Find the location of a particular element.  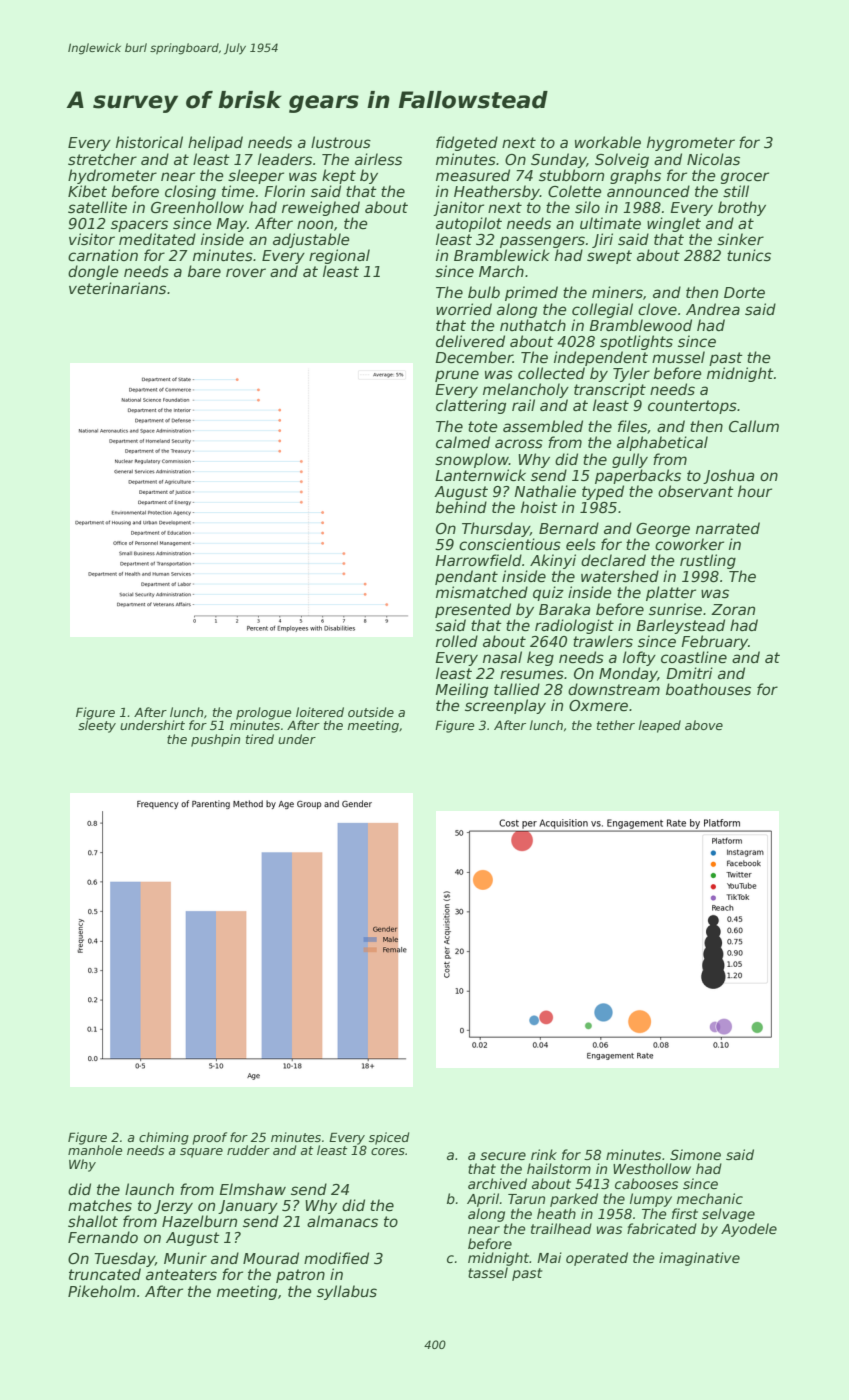

stretcher is located at coordinates (102, 159).
